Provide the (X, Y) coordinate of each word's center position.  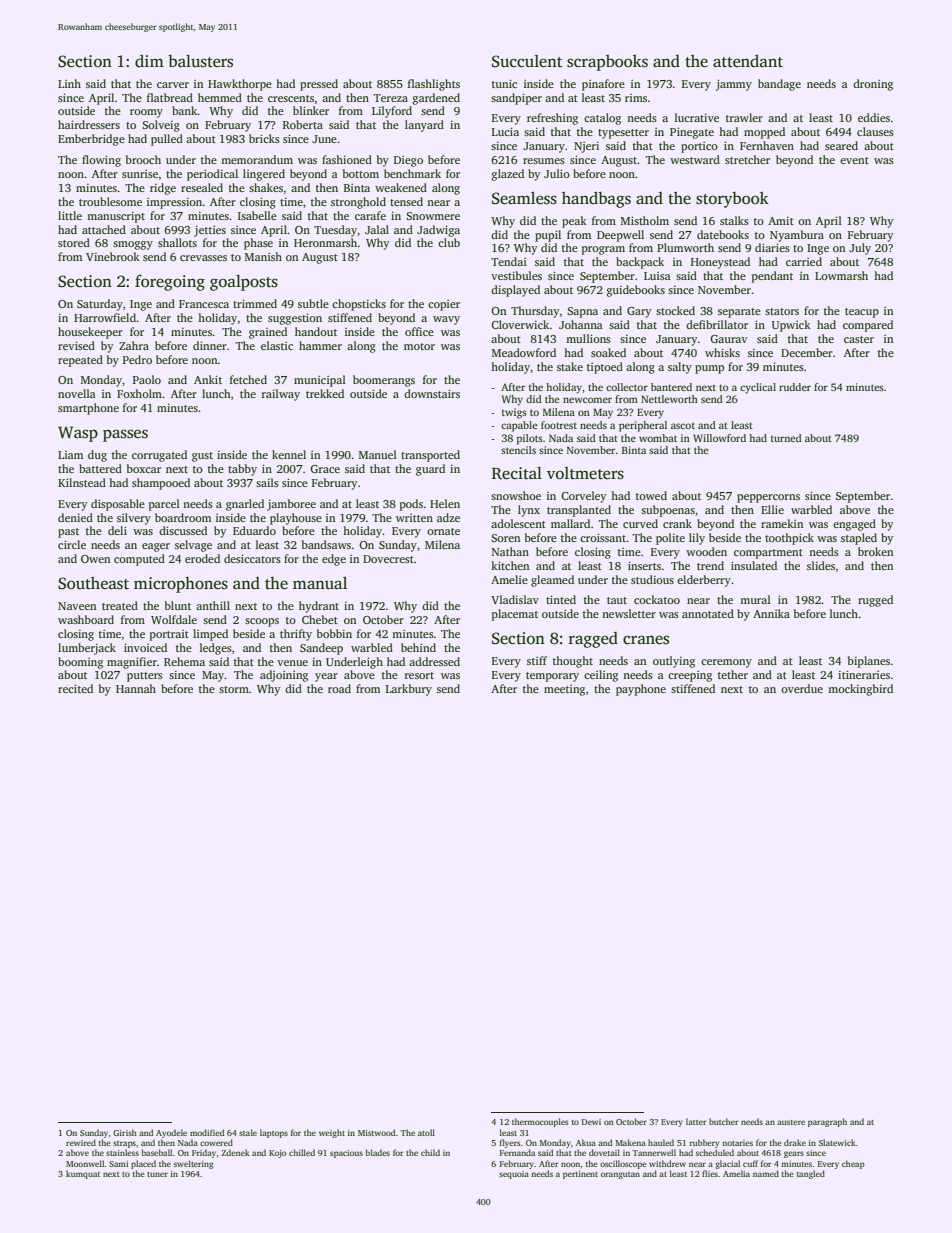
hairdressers (89, 124)
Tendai (509, 261)
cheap (853, 1164)
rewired (81, 1142)
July (860, 249)
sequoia (514, 1175)
